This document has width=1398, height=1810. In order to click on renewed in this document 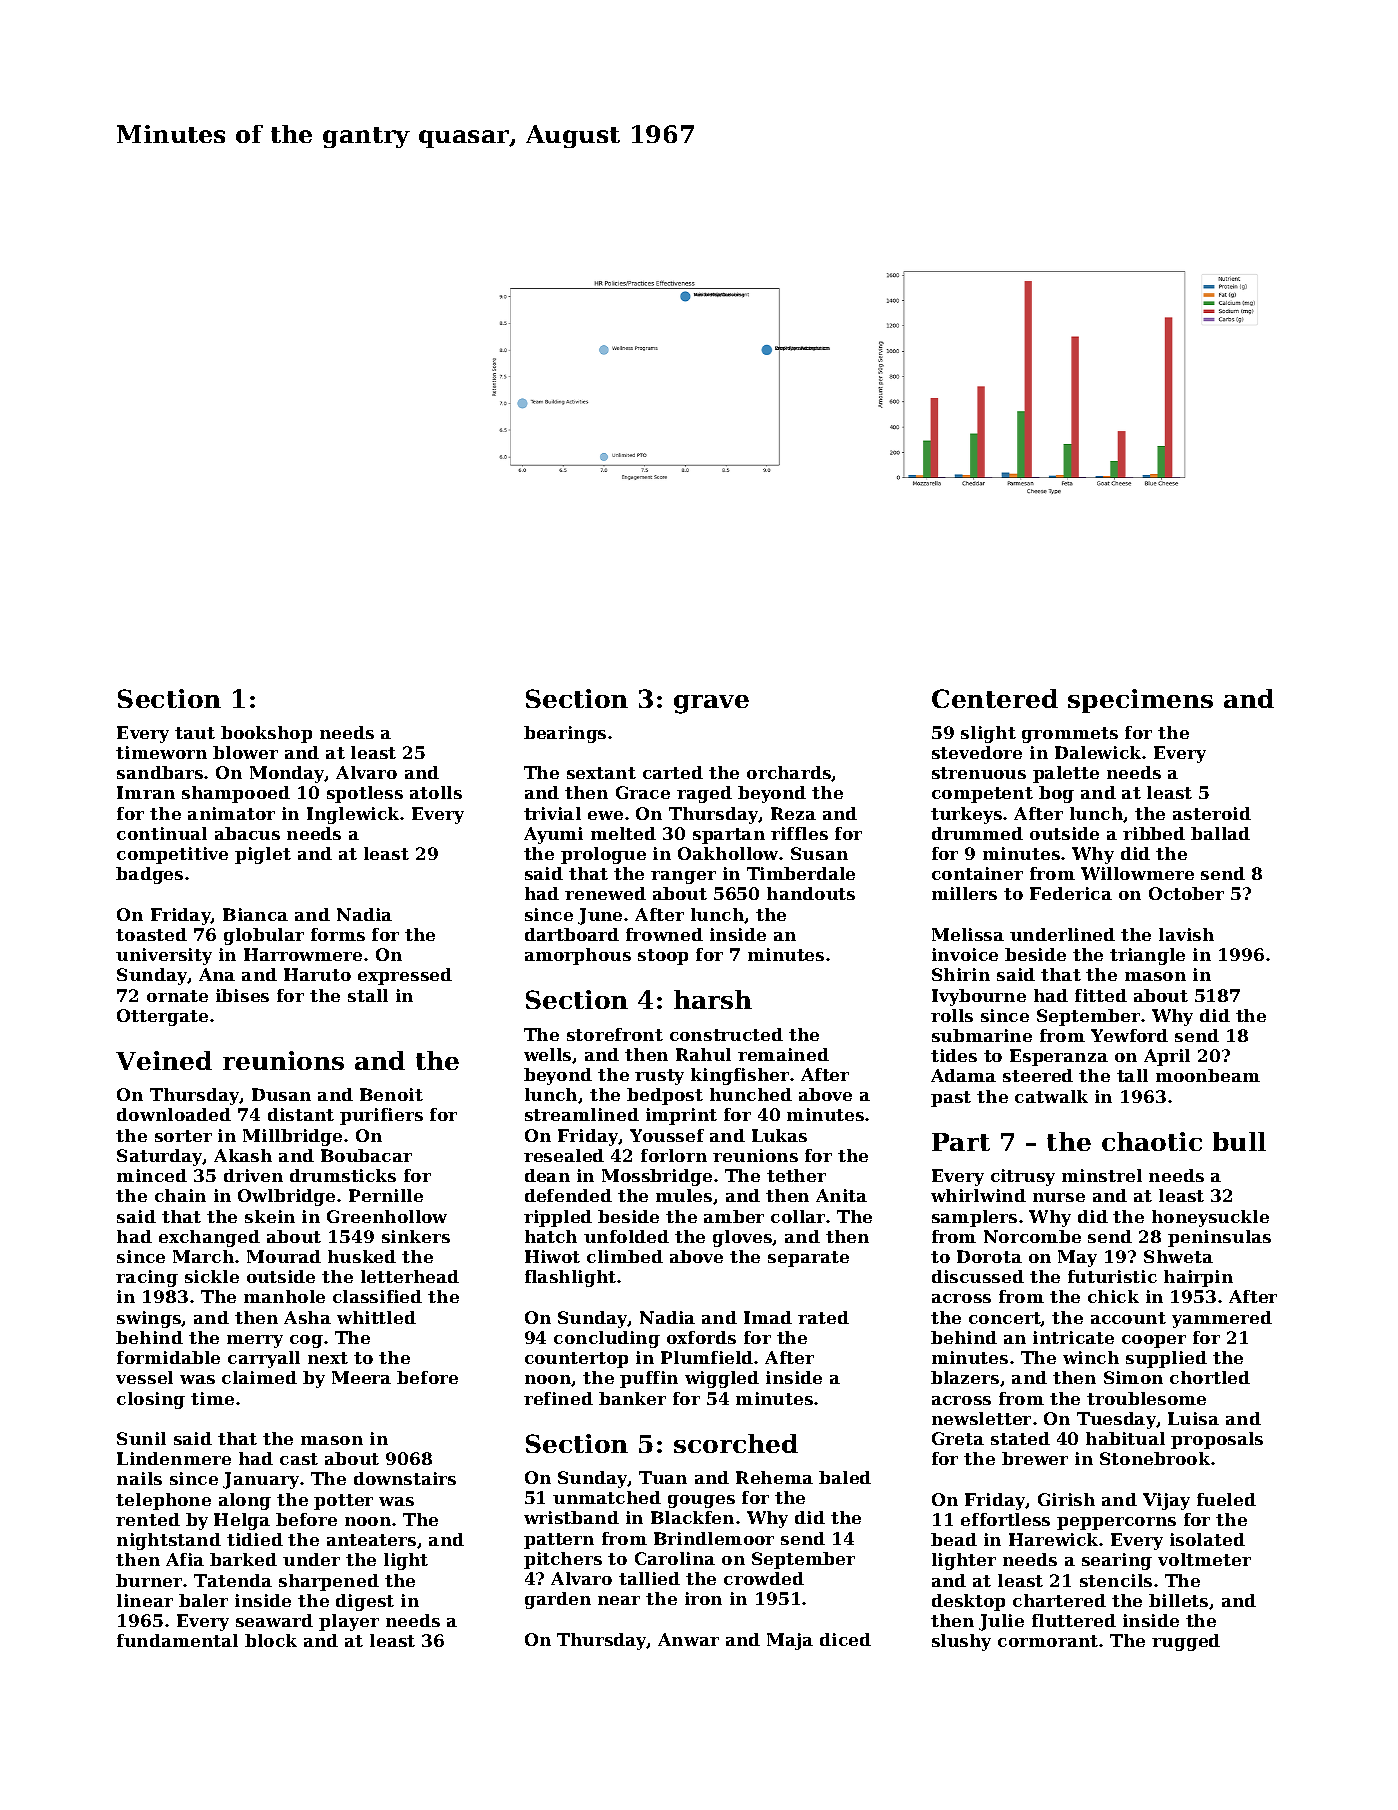, I will do `click(605, 893)`.
